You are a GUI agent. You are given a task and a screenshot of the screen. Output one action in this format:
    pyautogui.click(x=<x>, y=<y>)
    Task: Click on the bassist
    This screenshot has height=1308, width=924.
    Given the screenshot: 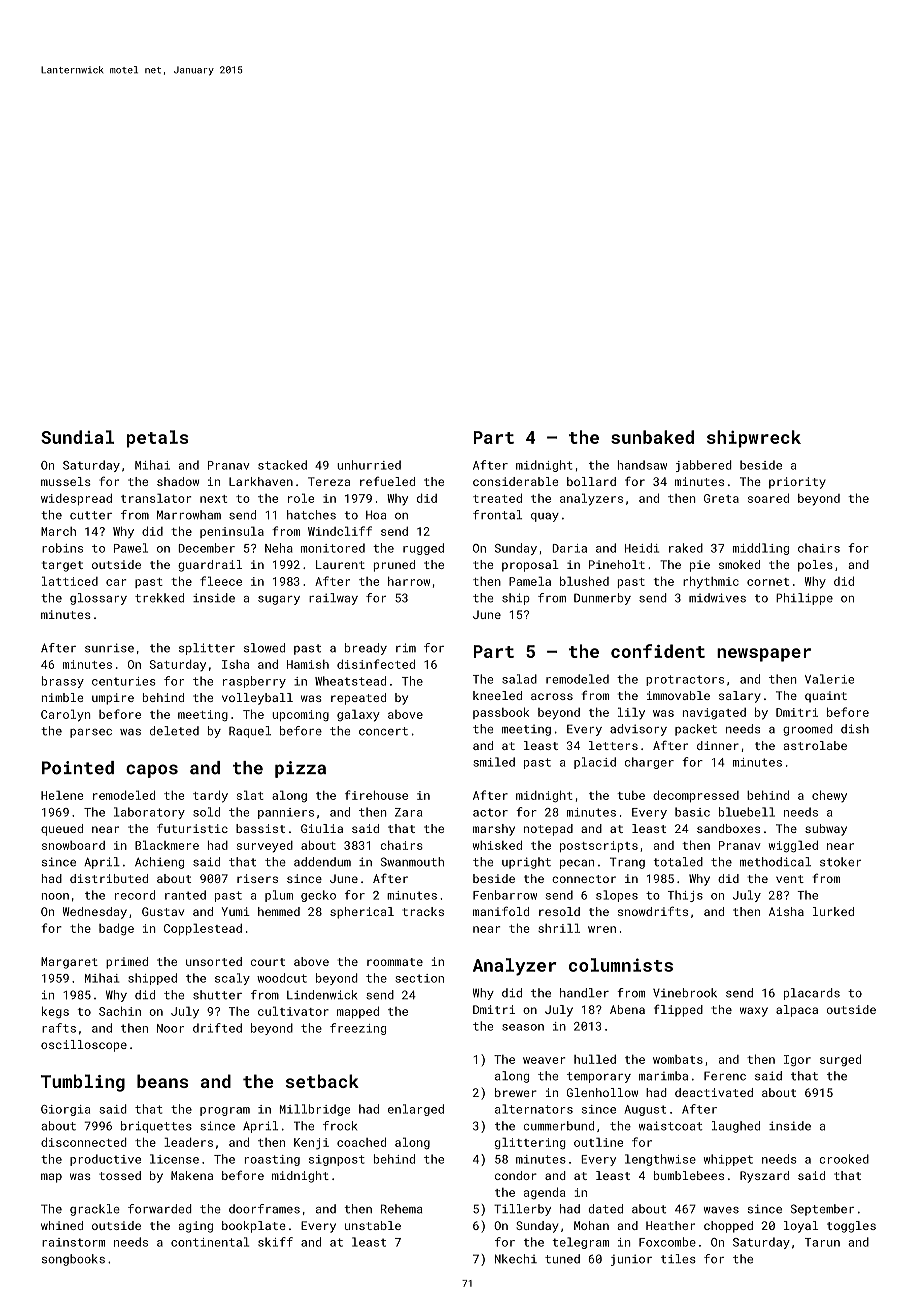 What is the action you would take?
    pyautogui.click(x=260, y=828)
